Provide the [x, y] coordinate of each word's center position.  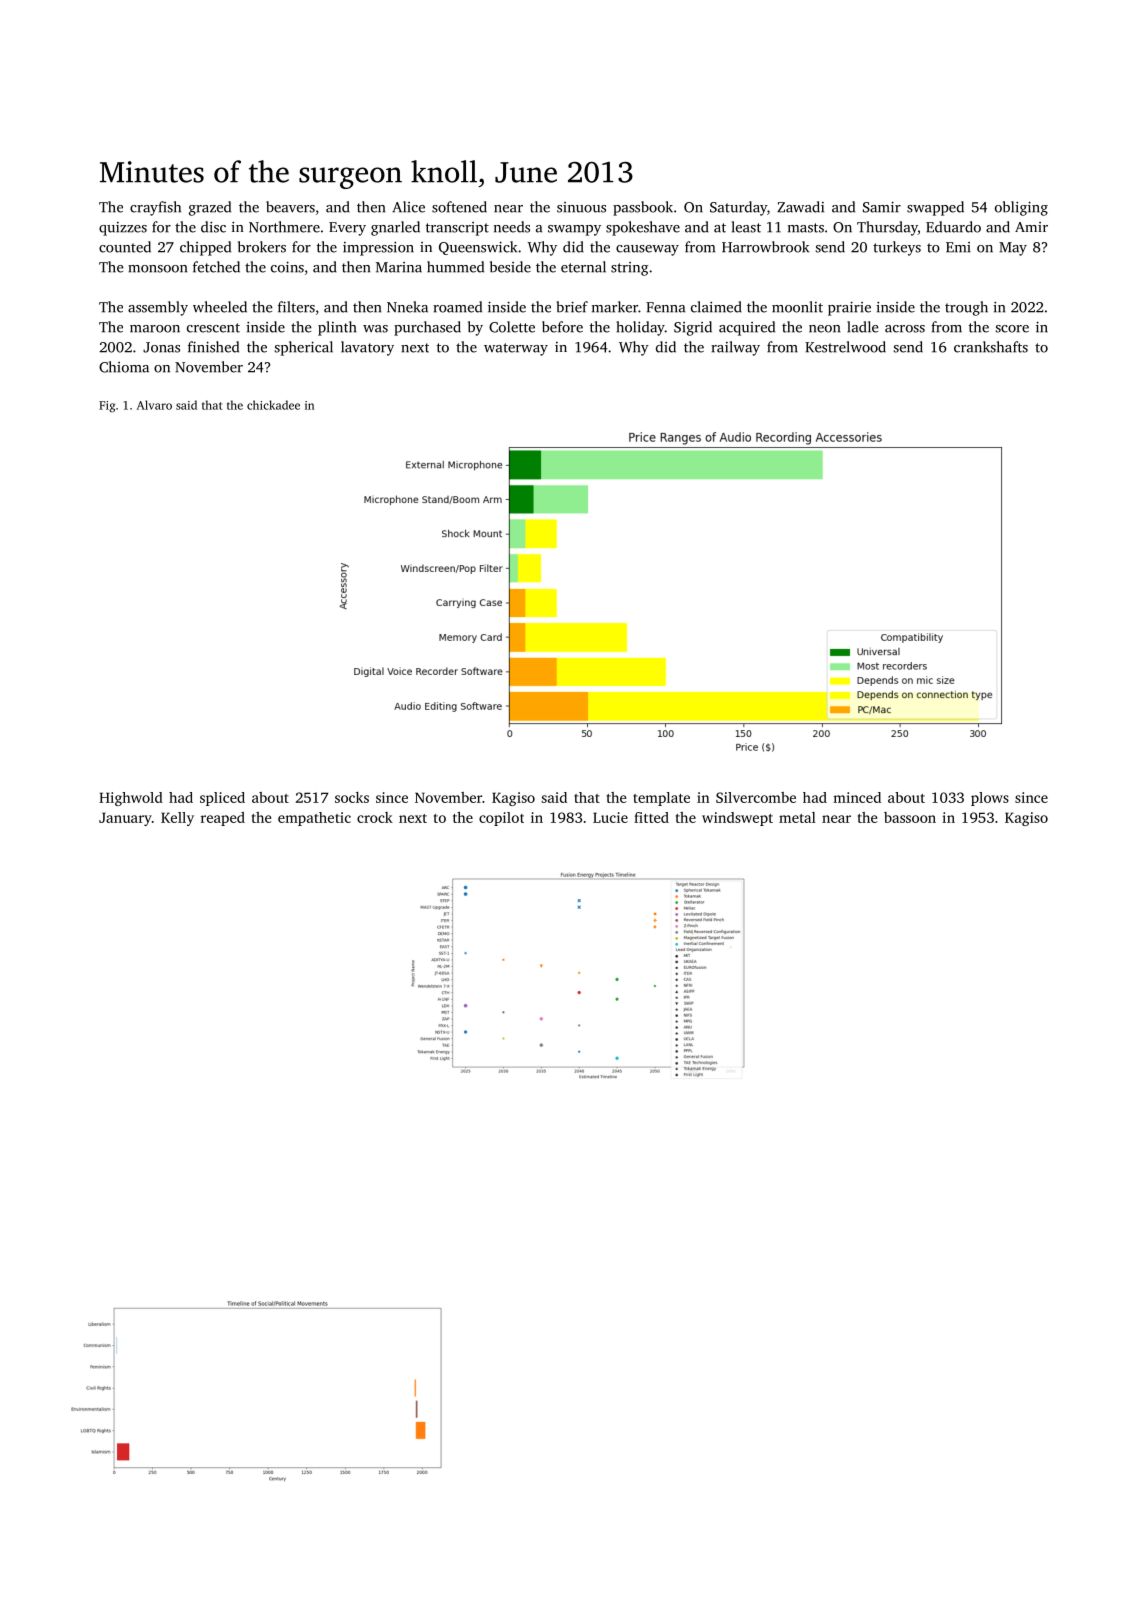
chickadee [273, 405]
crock [375, 817]
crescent [213, 328]
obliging [1021, 208]
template [661, 799]
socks [352, 797]
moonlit [797, 307]
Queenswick [478, 248]
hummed [455, 267]
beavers [290, 207]
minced [857, 797]
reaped [223, 819]
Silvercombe [756, 797]
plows [990, 799]
